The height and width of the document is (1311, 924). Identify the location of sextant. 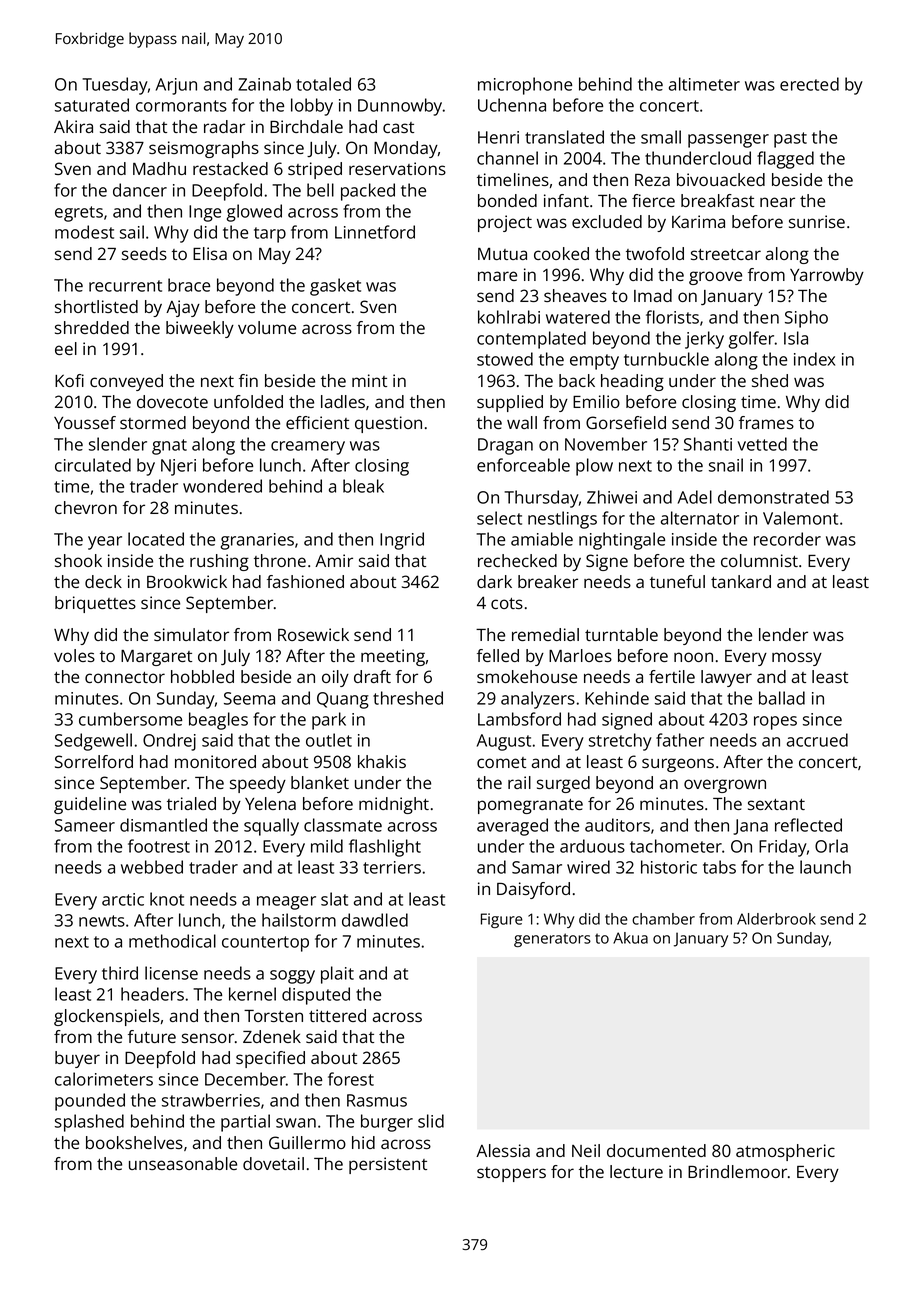
(776, 804).
